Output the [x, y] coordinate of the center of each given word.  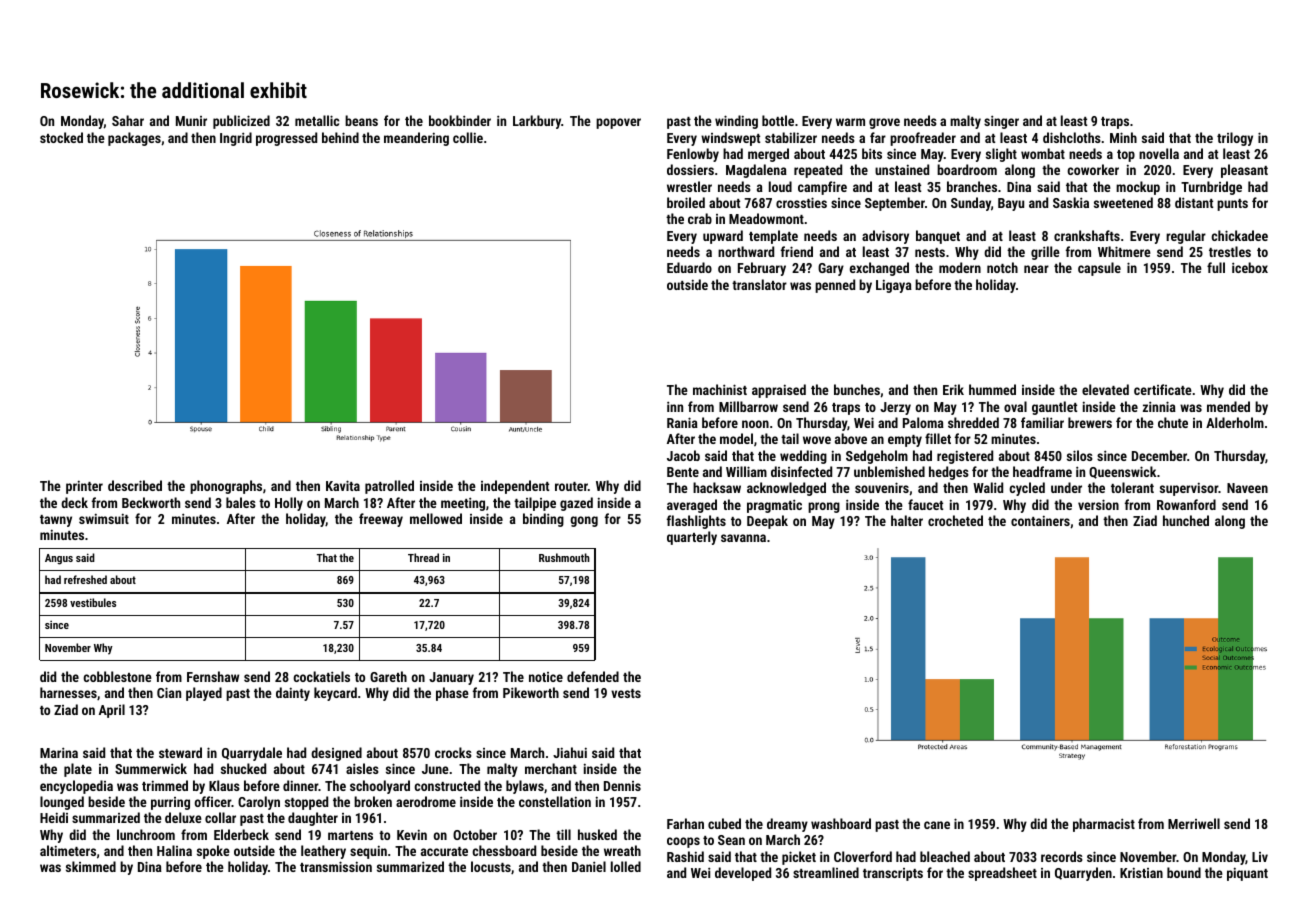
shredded [973, 422]
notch [1002, 267]
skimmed [91, 866]
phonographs [226, 487]
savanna [743, 538]
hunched [1186, 520]
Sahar [128, 120]
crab [700, 218]
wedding [803, 457]
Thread [423, 557]
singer [1001, 122]
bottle [778, 120]
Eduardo [689, 267]
